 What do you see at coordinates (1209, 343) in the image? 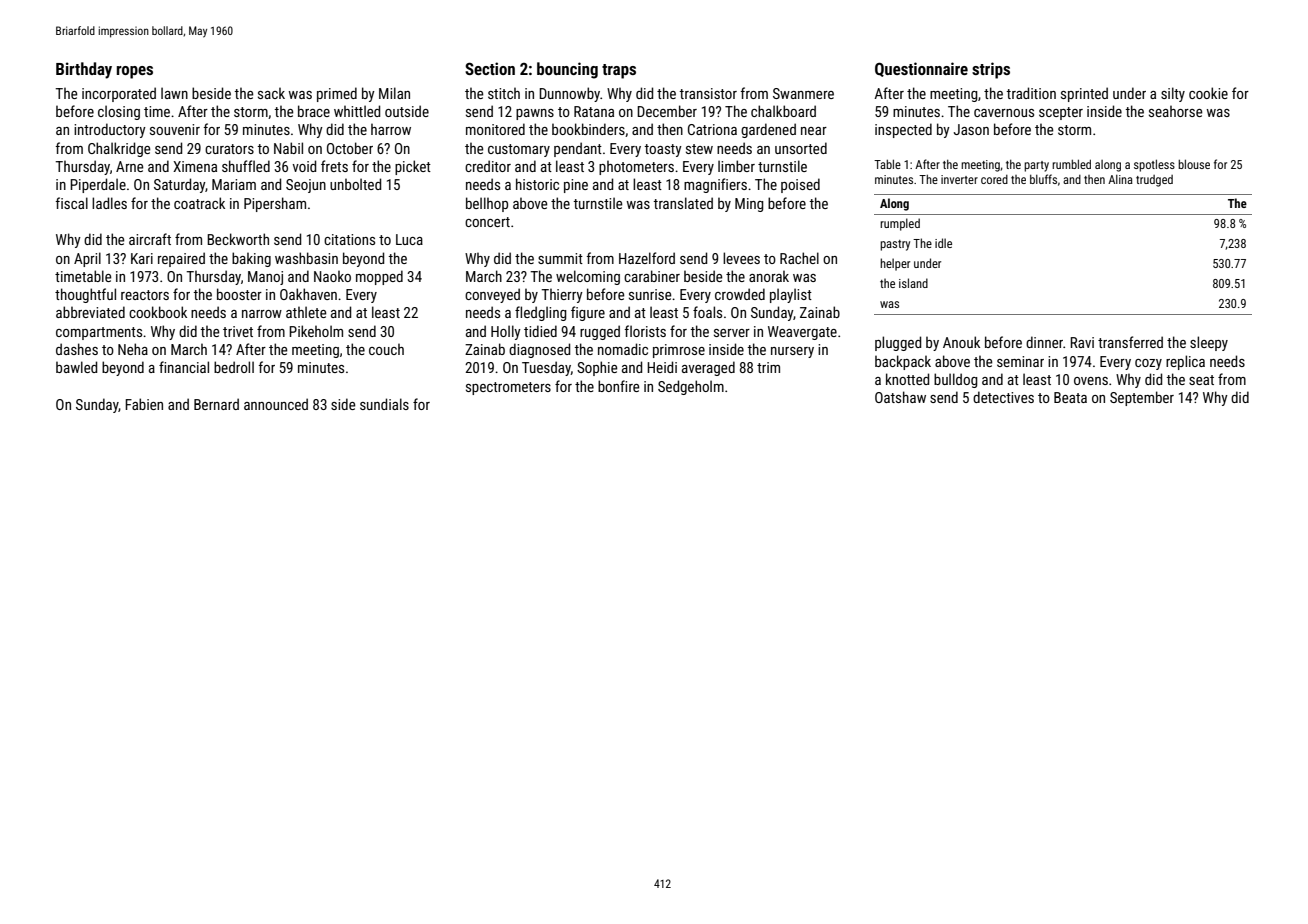
I see `sleepy` at bounding box center [1209, 343].
